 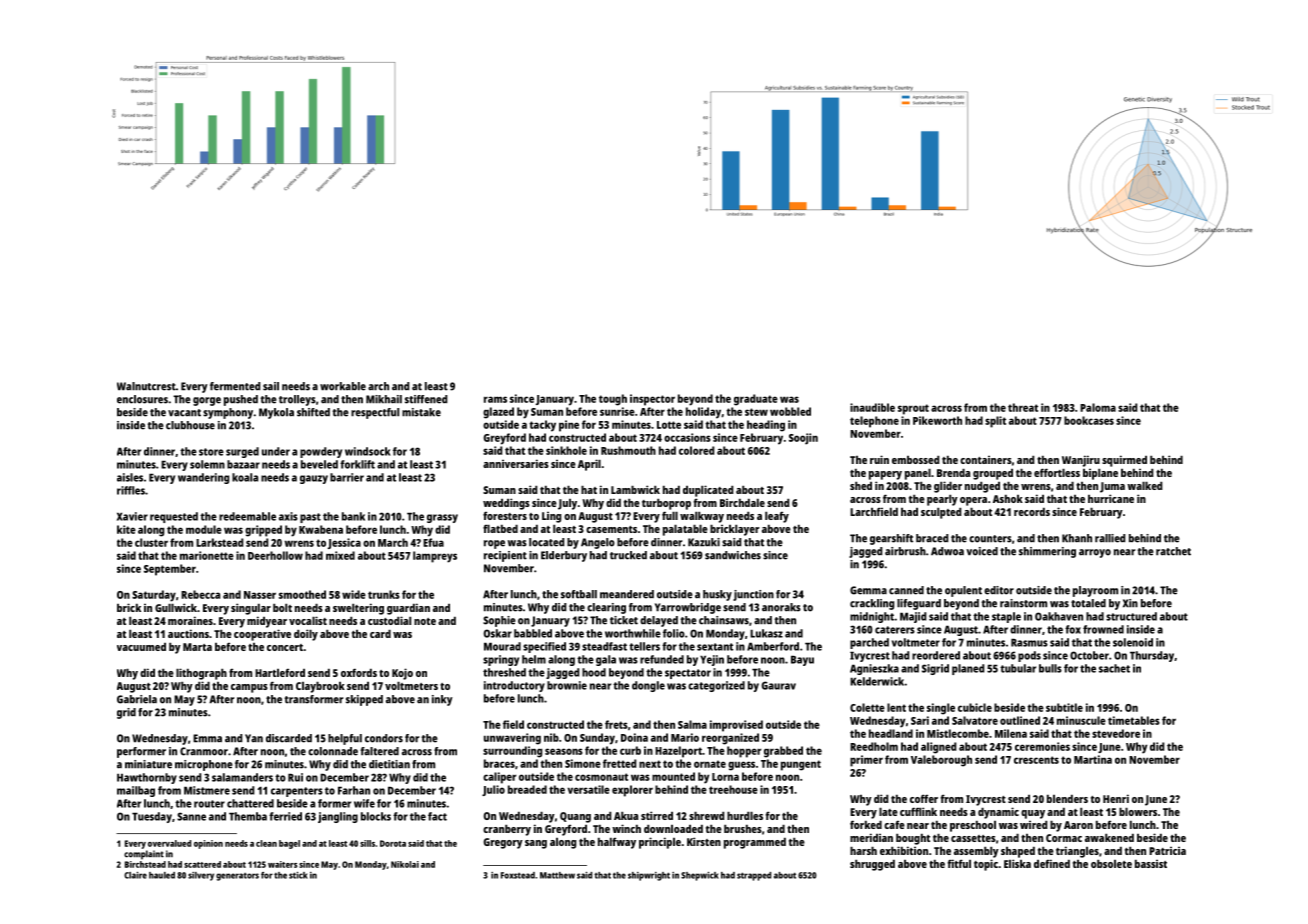 I want to click on Henri, so click(x=1116, y=798).
